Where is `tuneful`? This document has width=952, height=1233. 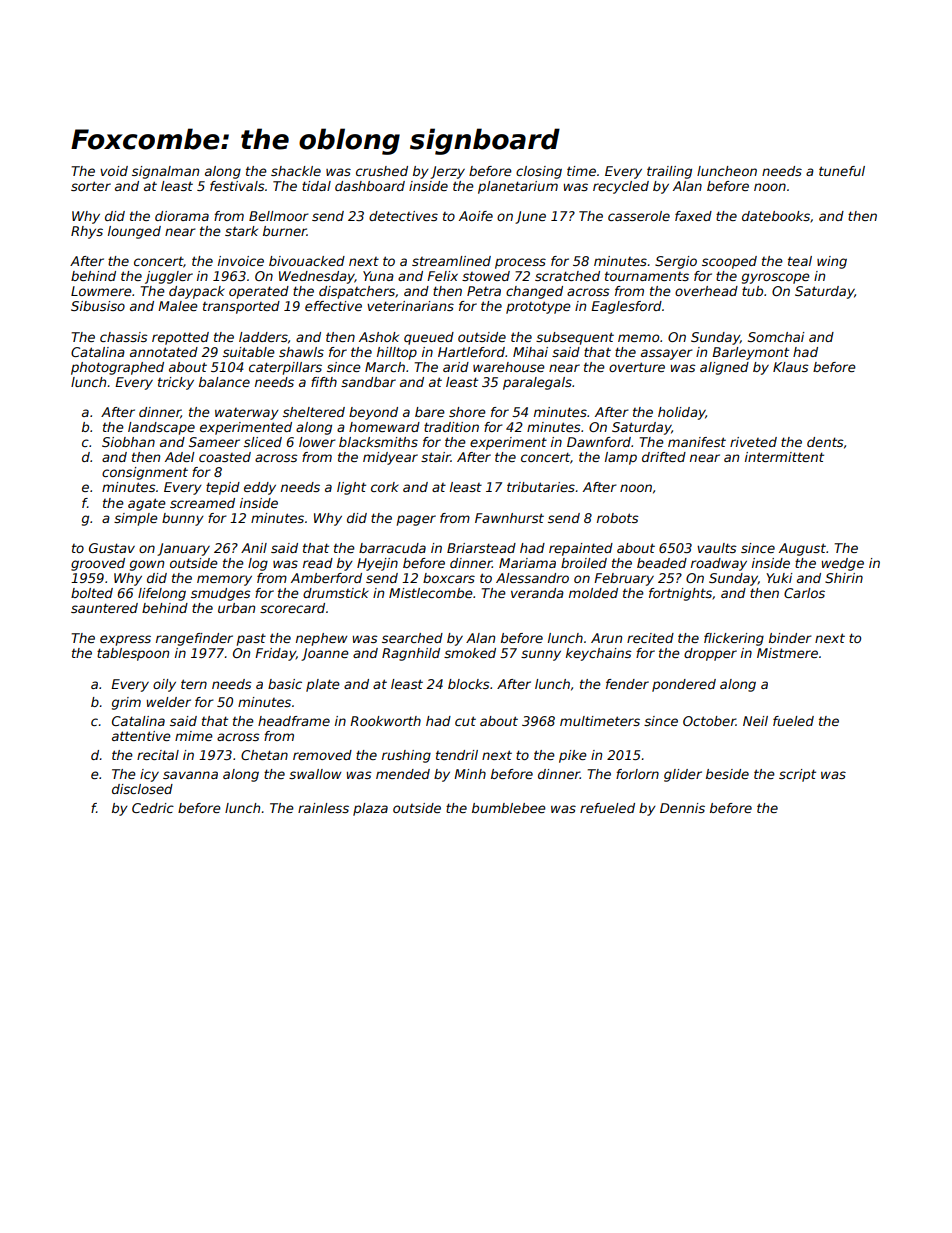
tuneful is located at coordinates (842, 171).
